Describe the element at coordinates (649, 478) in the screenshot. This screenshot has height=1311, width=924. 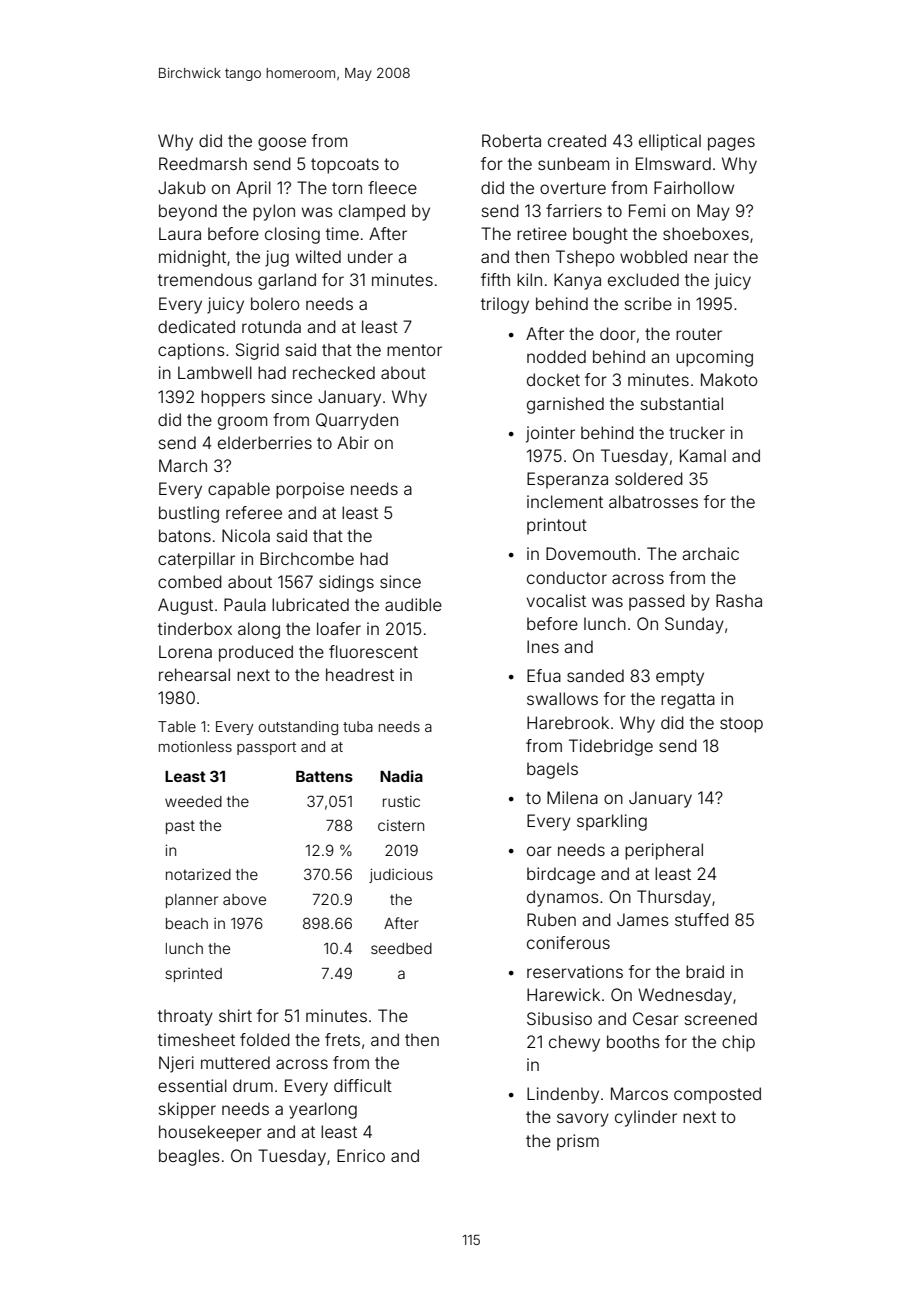
I see `soldered` at that location.
